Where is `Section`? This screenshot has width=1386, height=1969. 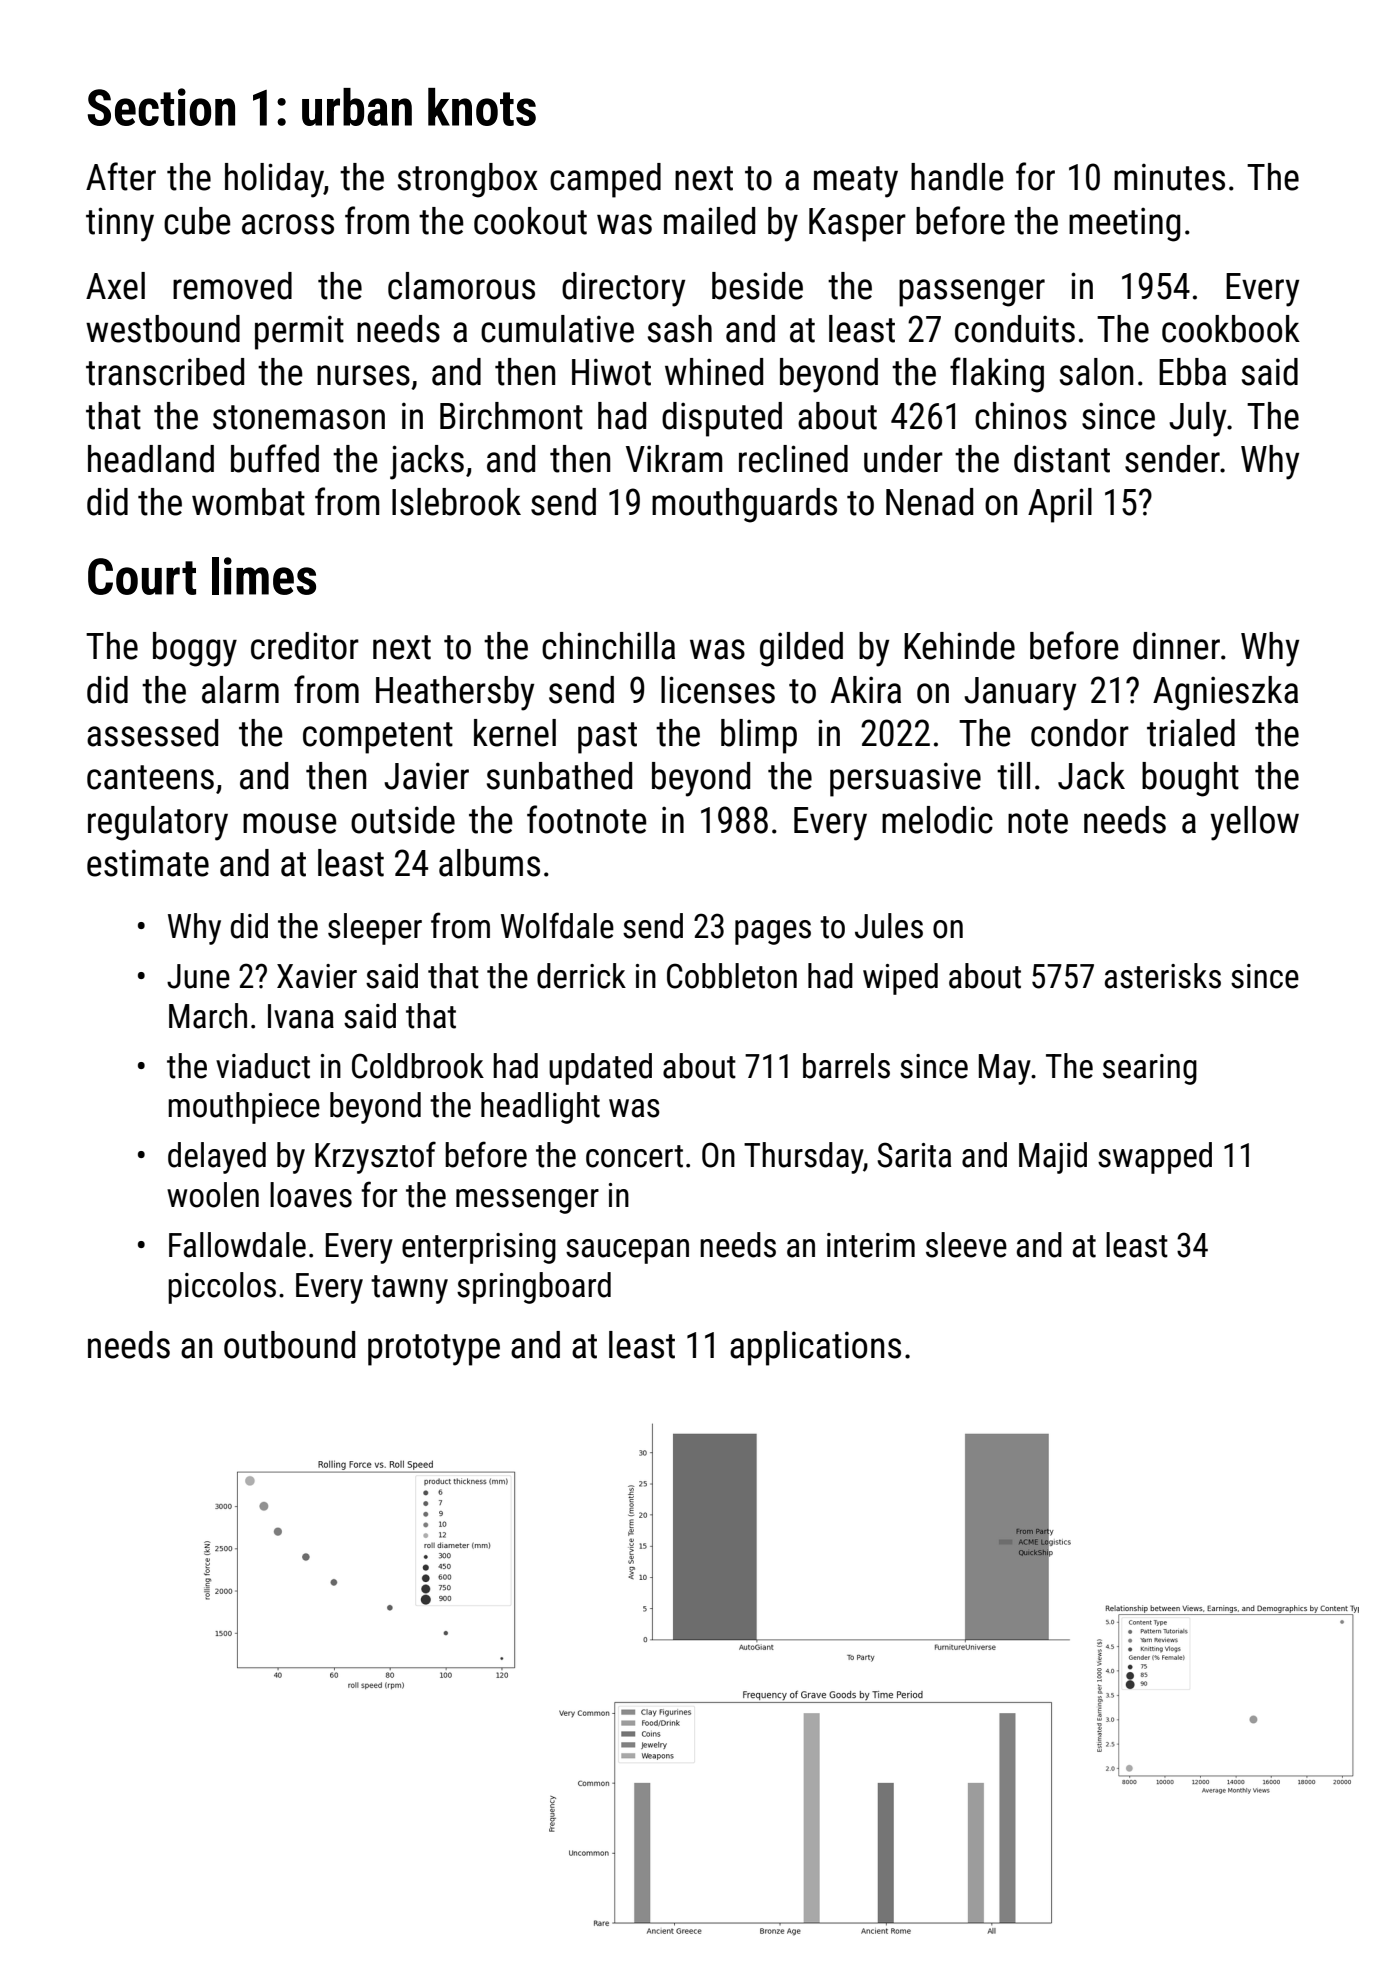 Section is located at coordinates (161, 107).
